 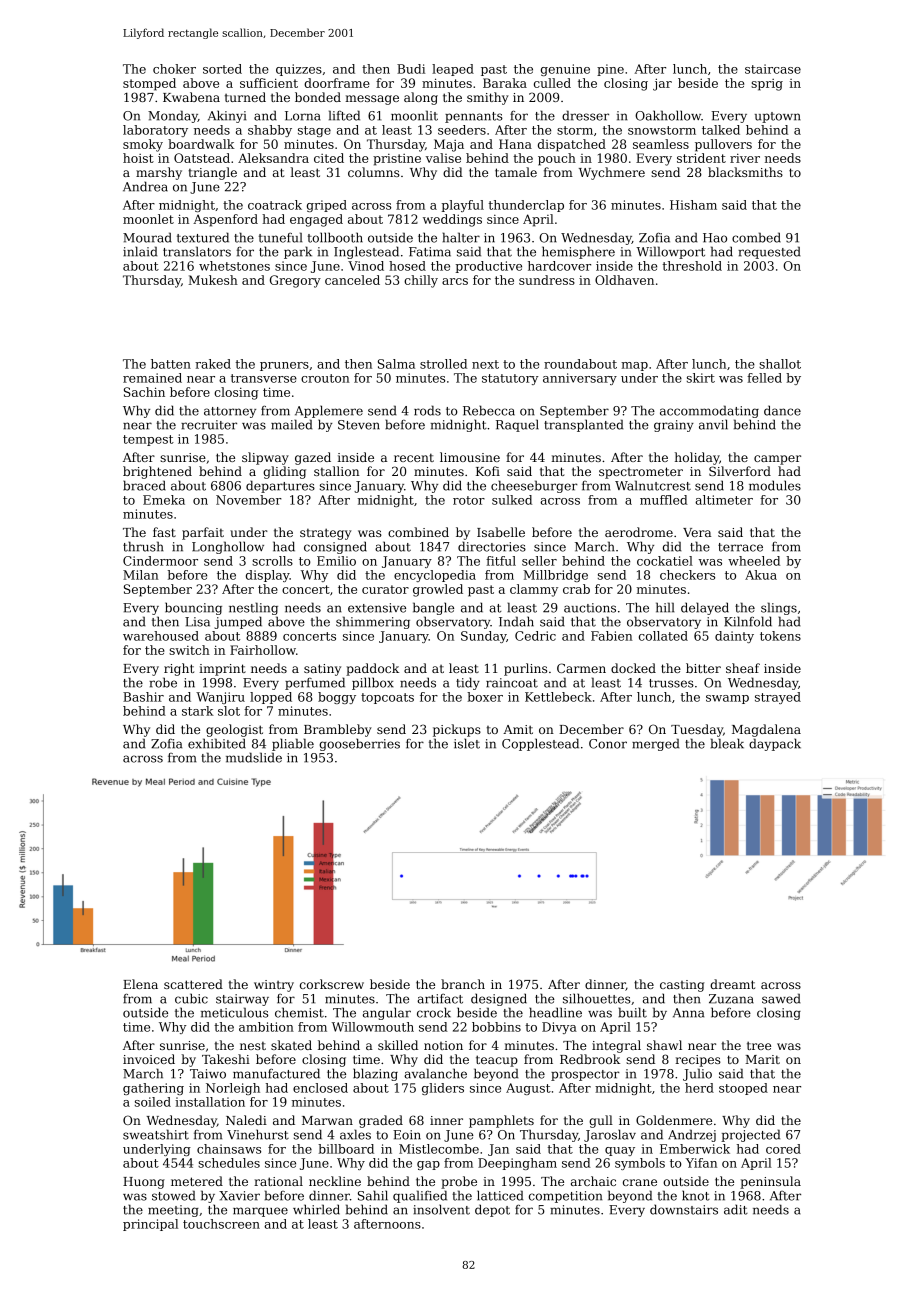 I want to click on rods, so click(x=427, y=410).
